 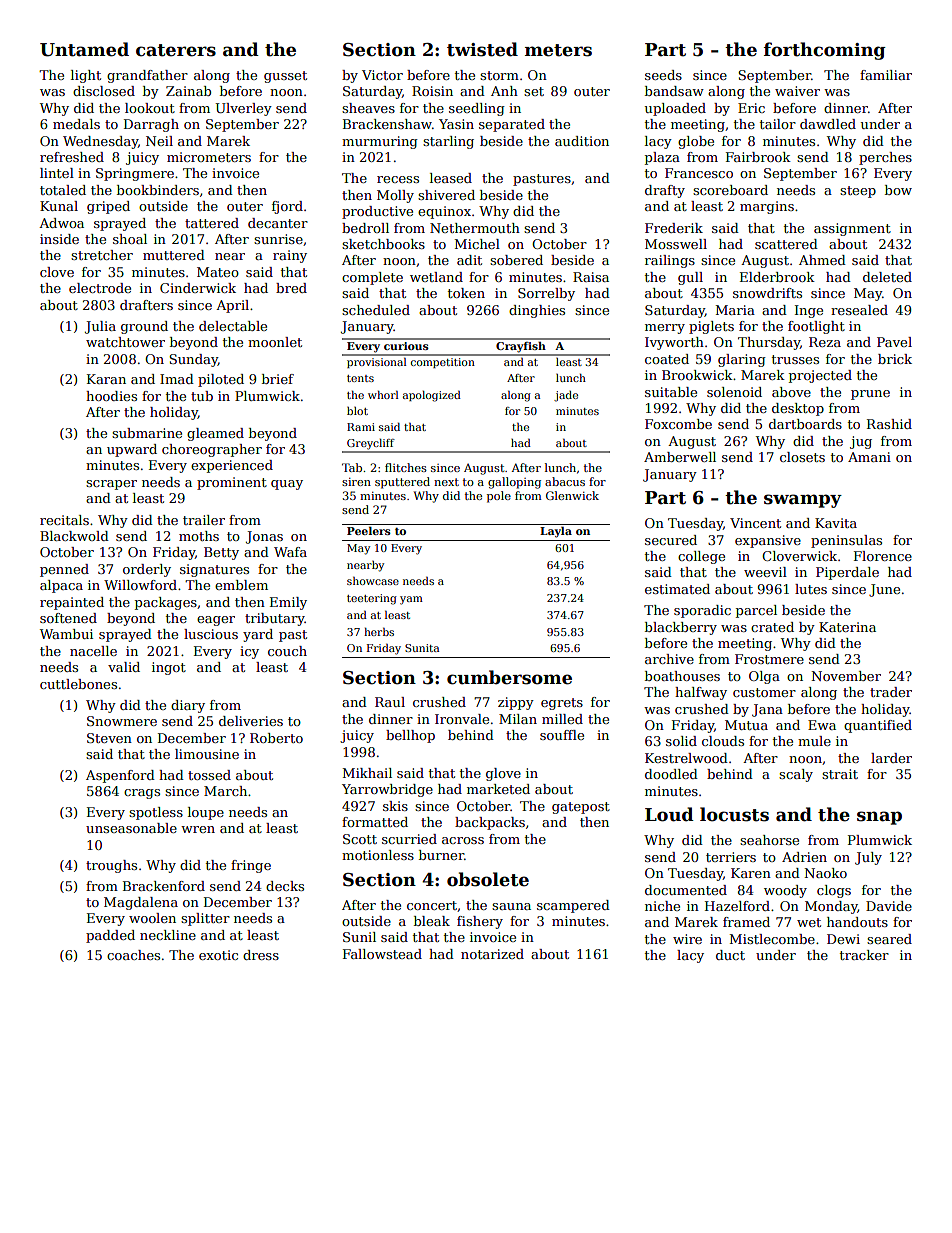 What do you see at coordinates (72, 157) in the screenshot?
I see `refreshed` at bounding box center [72, 157].
